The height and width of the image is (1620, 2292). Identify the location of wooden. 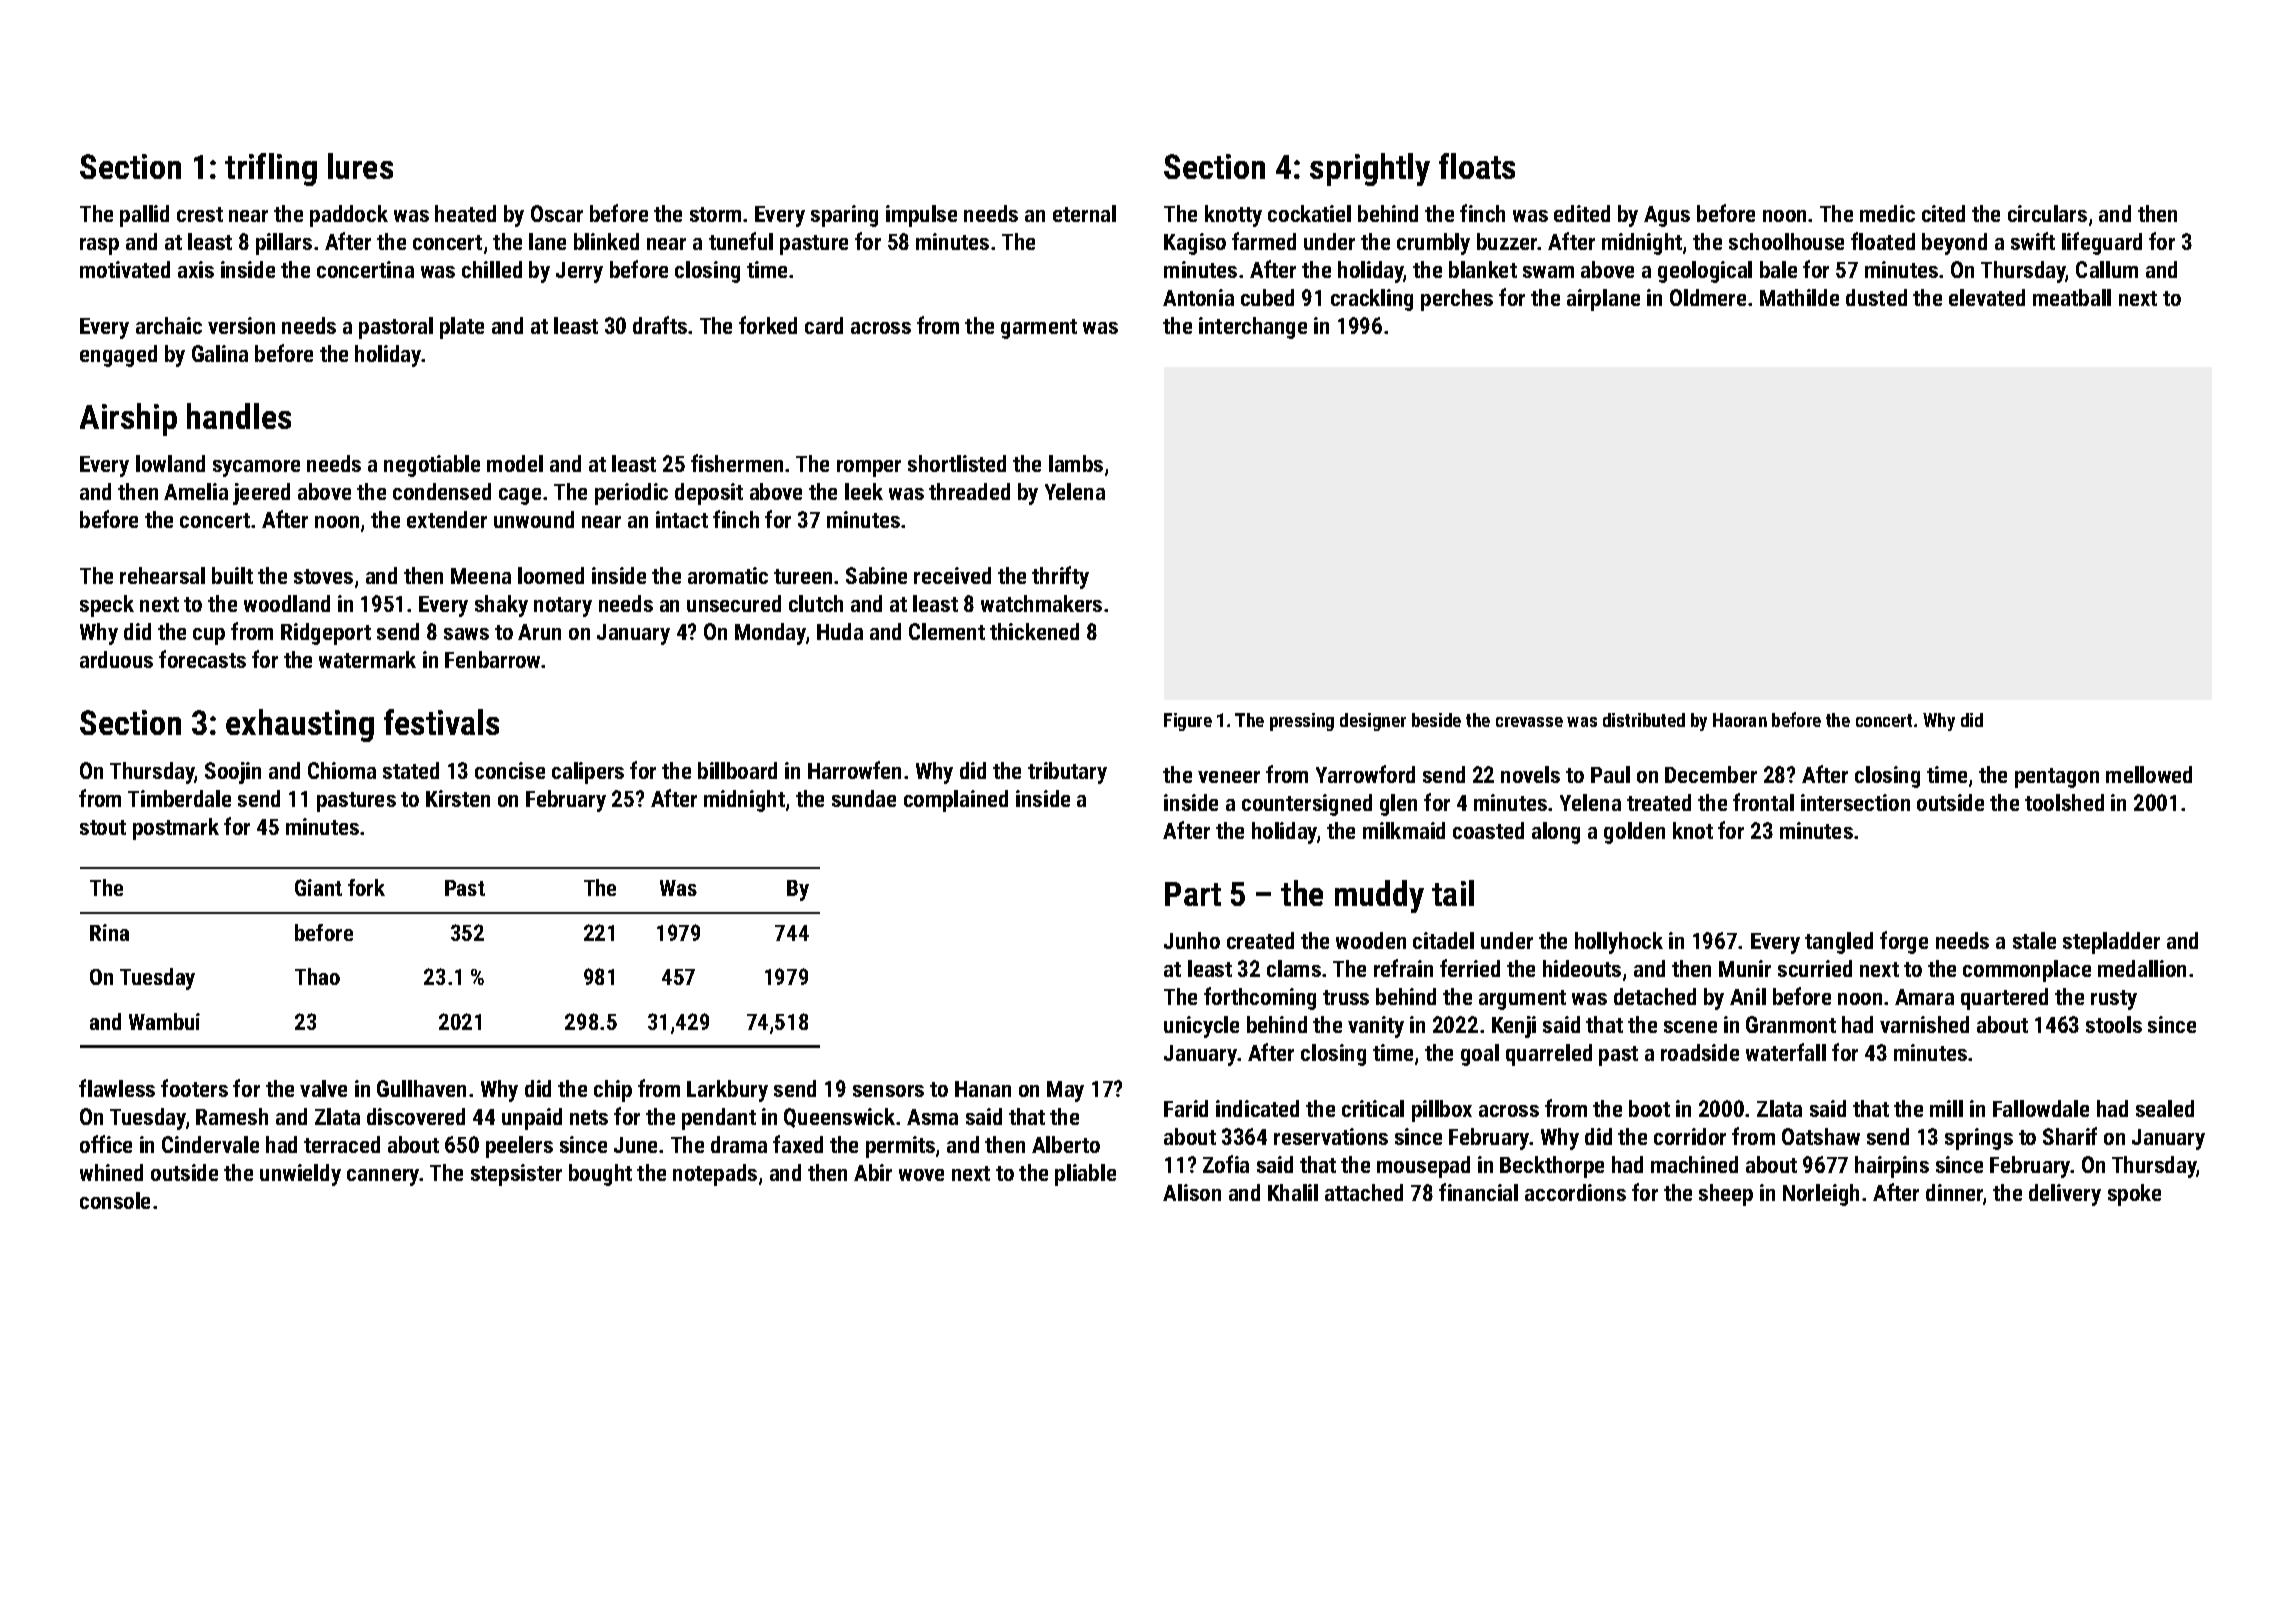
(1371, 940).
